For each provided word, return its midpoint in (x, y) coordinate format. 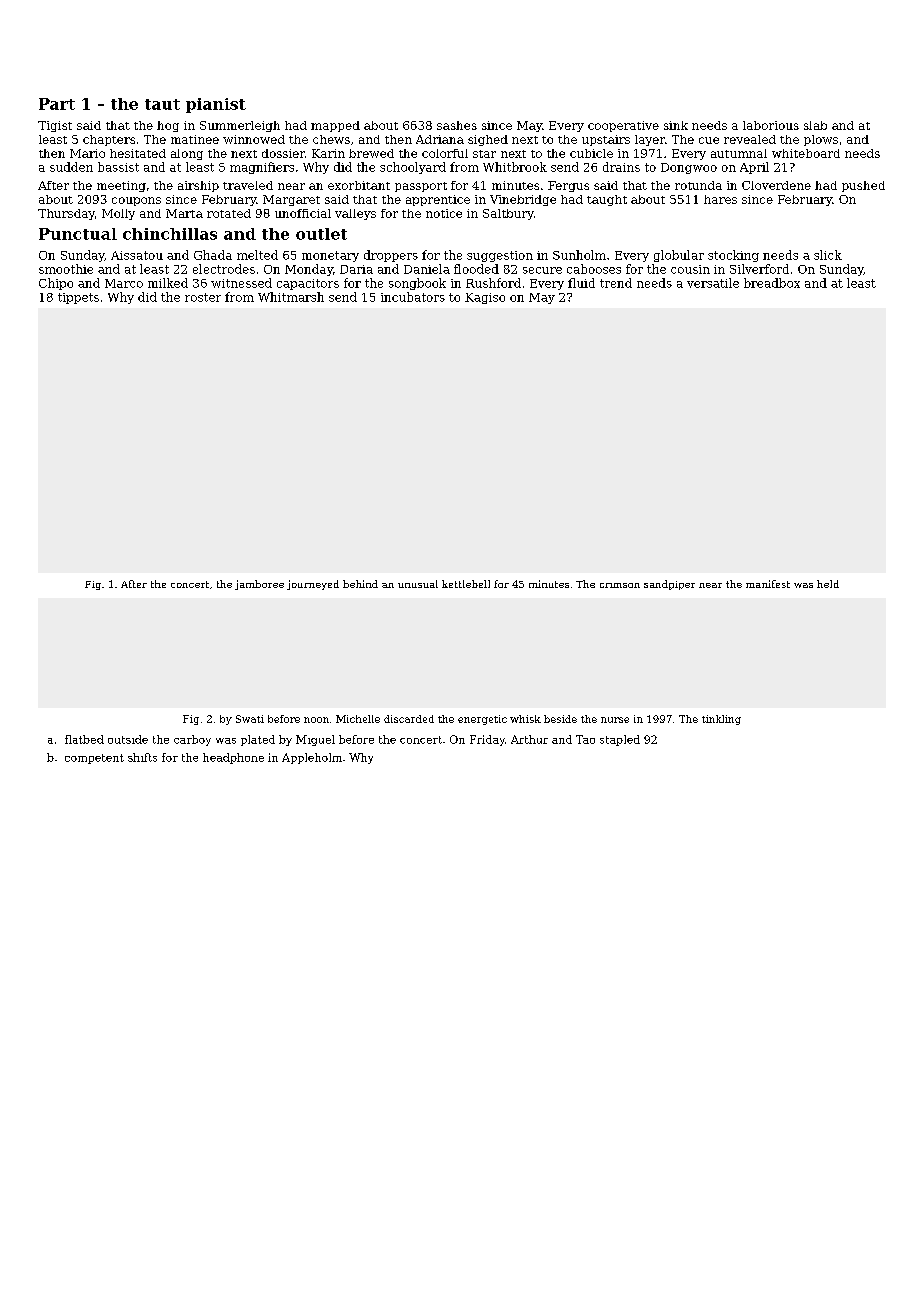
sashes (457, 125)
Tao (585, 739)
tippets (78, 298)
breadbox (772, 283)
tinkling (721, 720)
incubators (413, 297)
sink (676, 125)
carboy (192, 740)
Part (57, 104)
